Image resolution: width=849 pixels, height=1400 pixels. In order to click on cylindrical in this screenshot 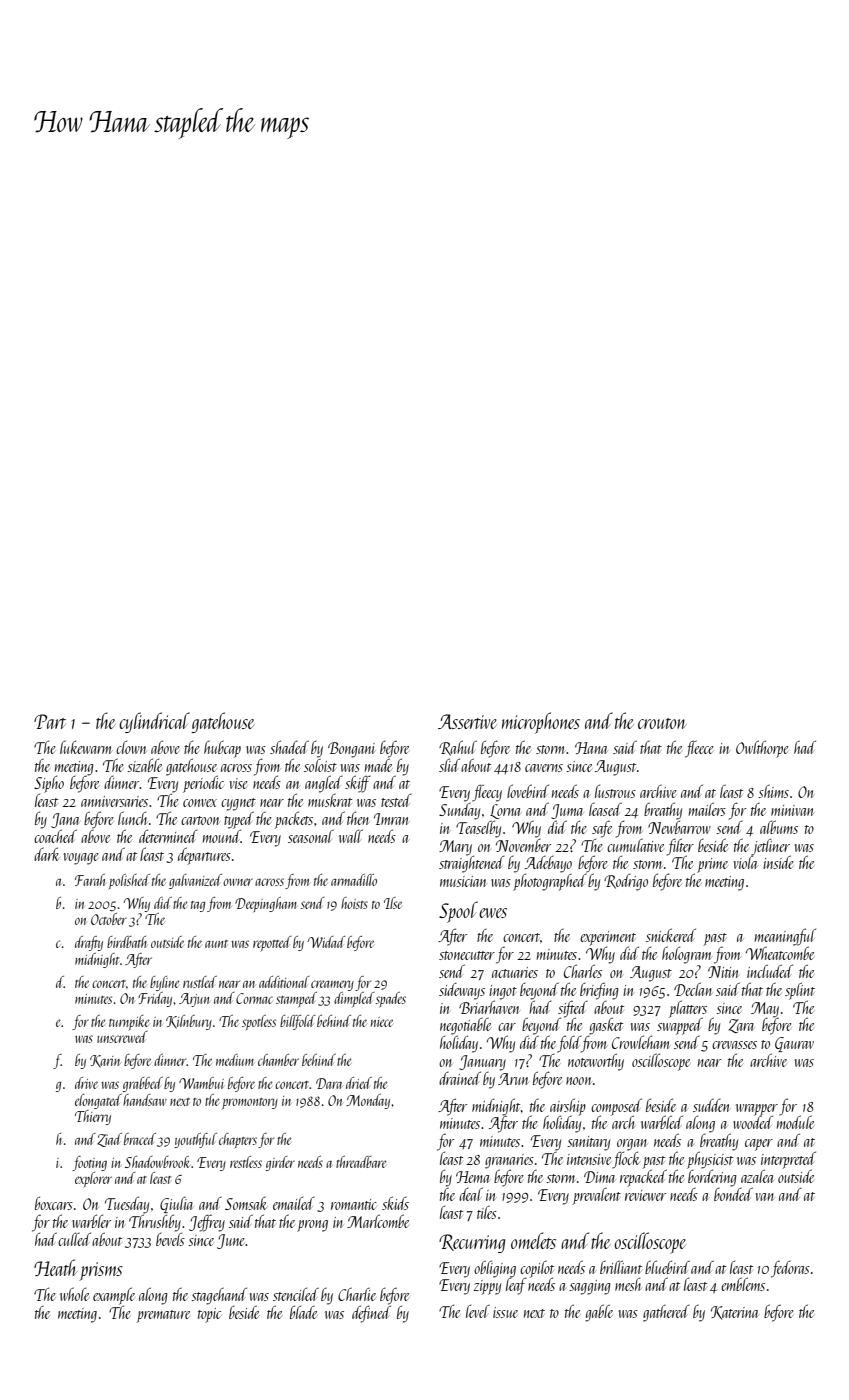, I will do `click(154, 722)`.
